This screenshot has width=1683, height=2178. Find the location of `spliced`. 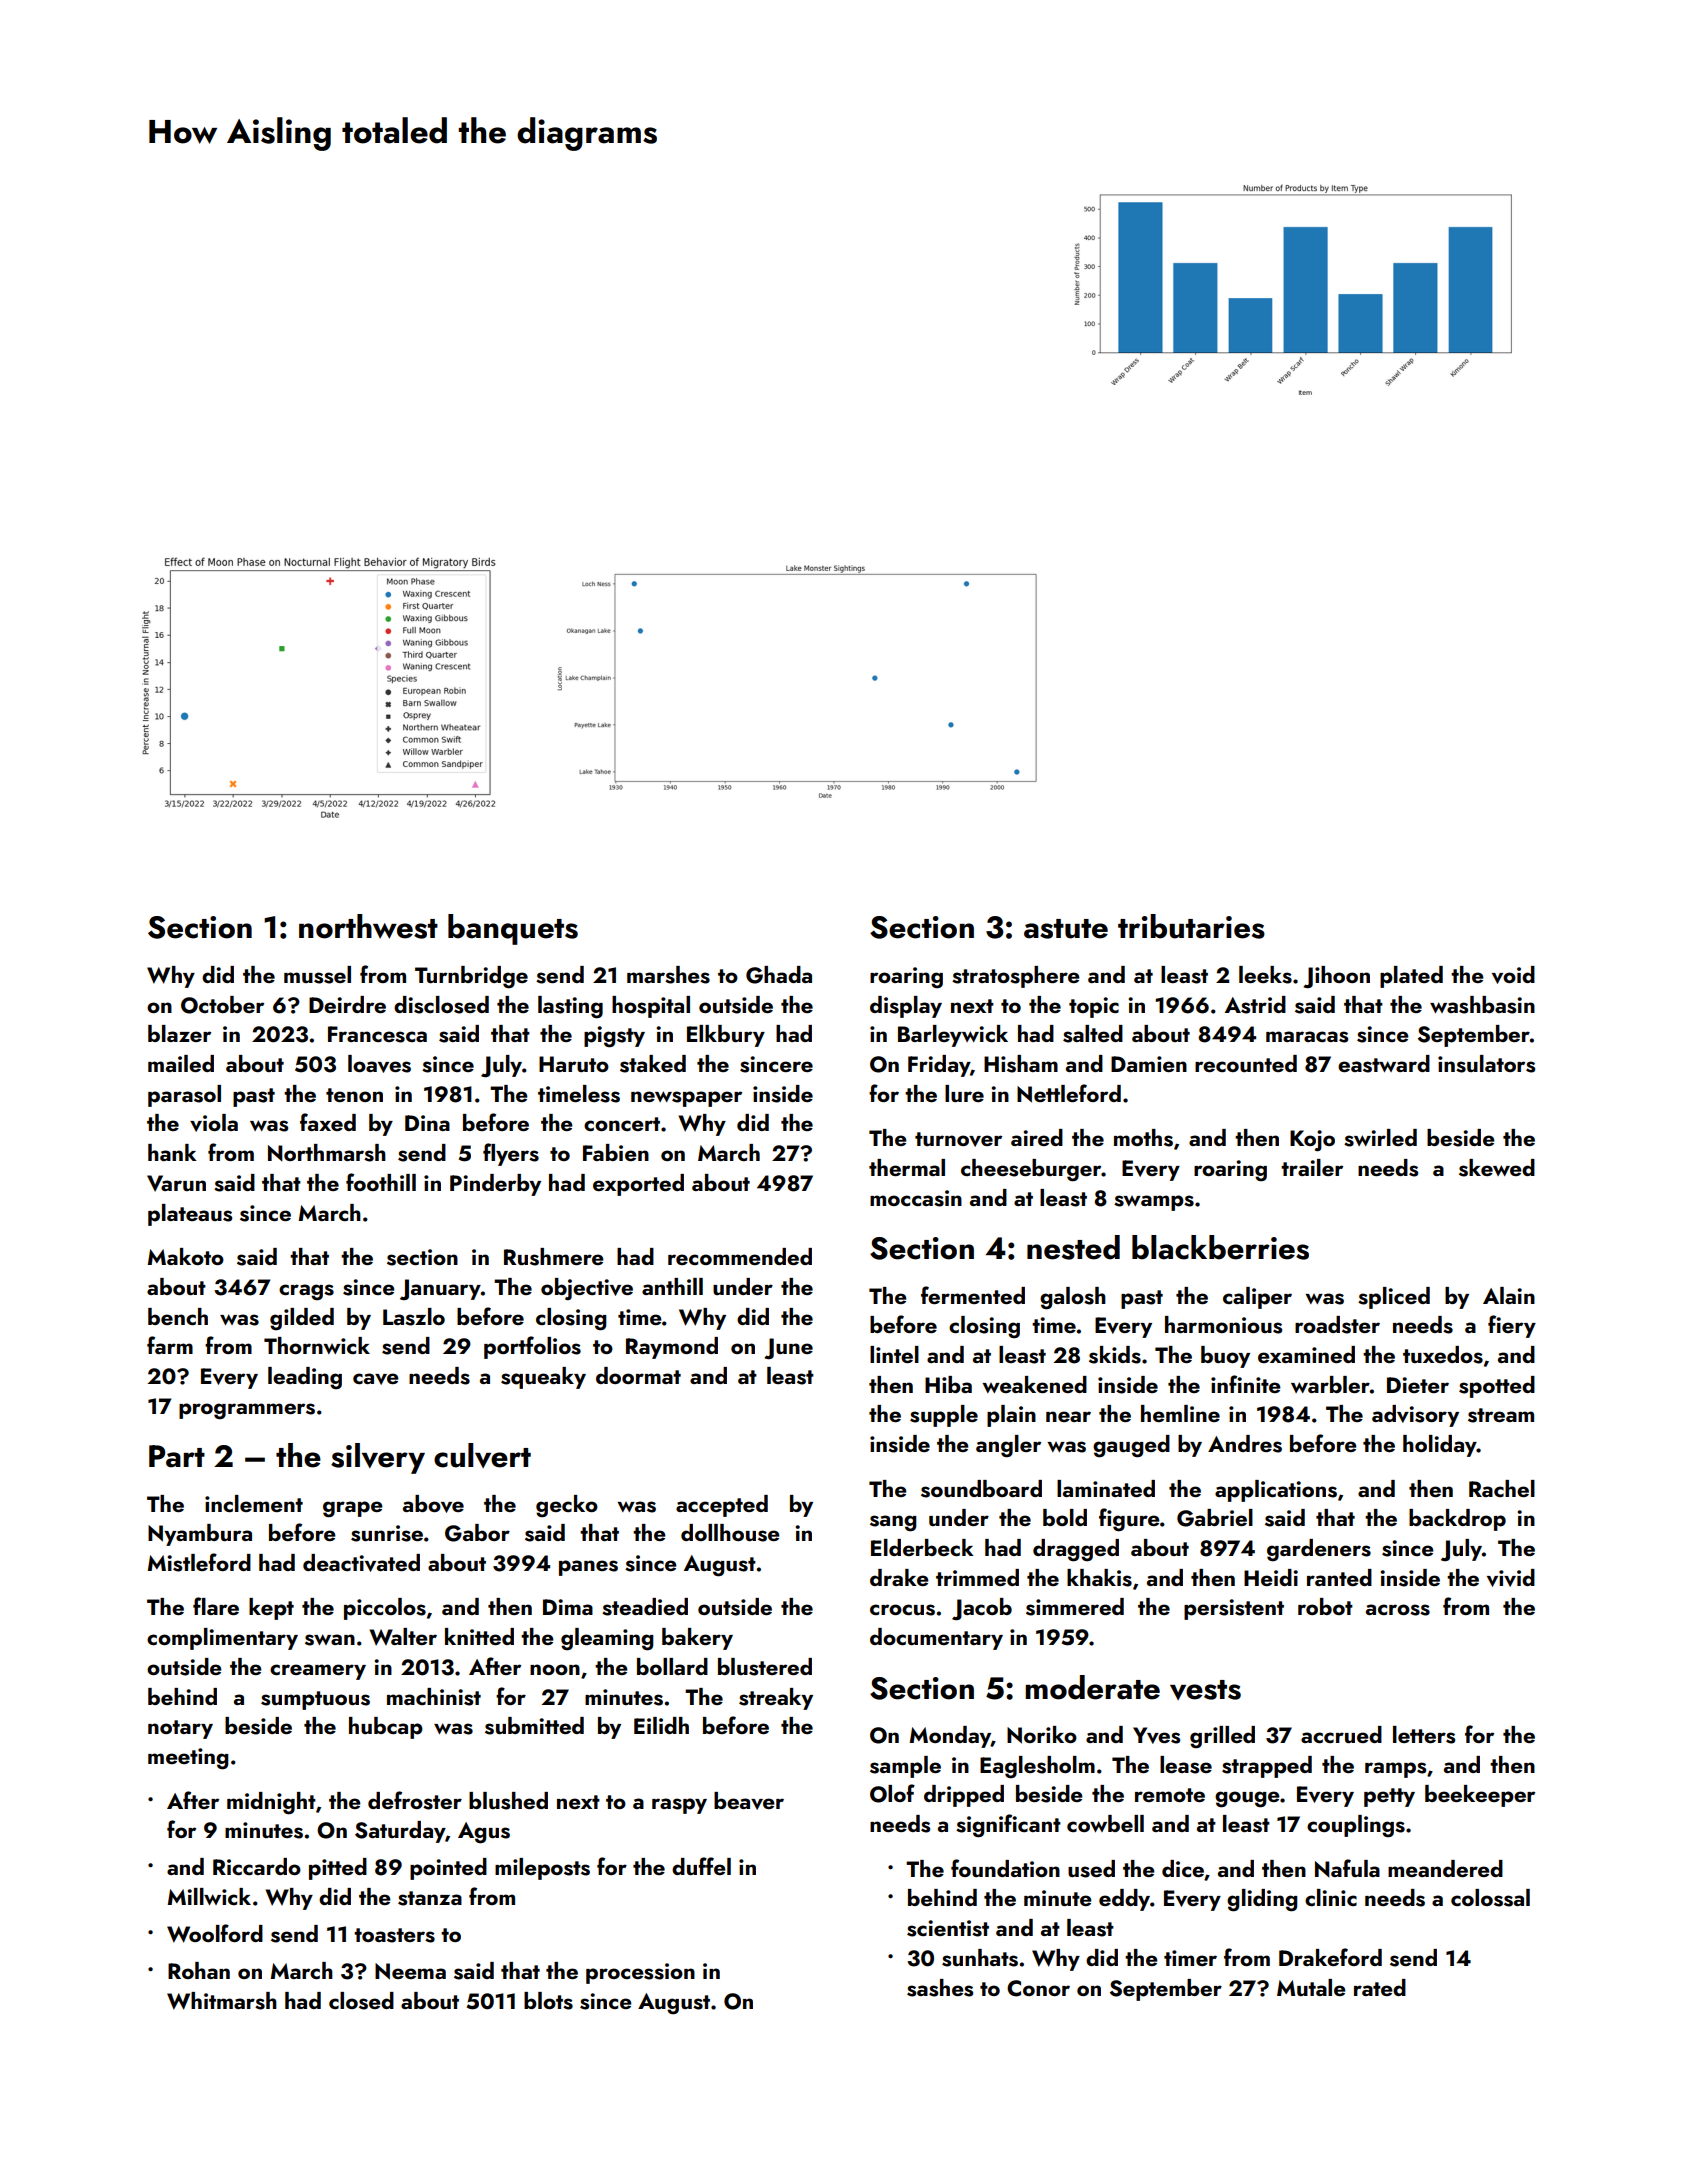

spliced is located at coordinates (1394, 1298).
